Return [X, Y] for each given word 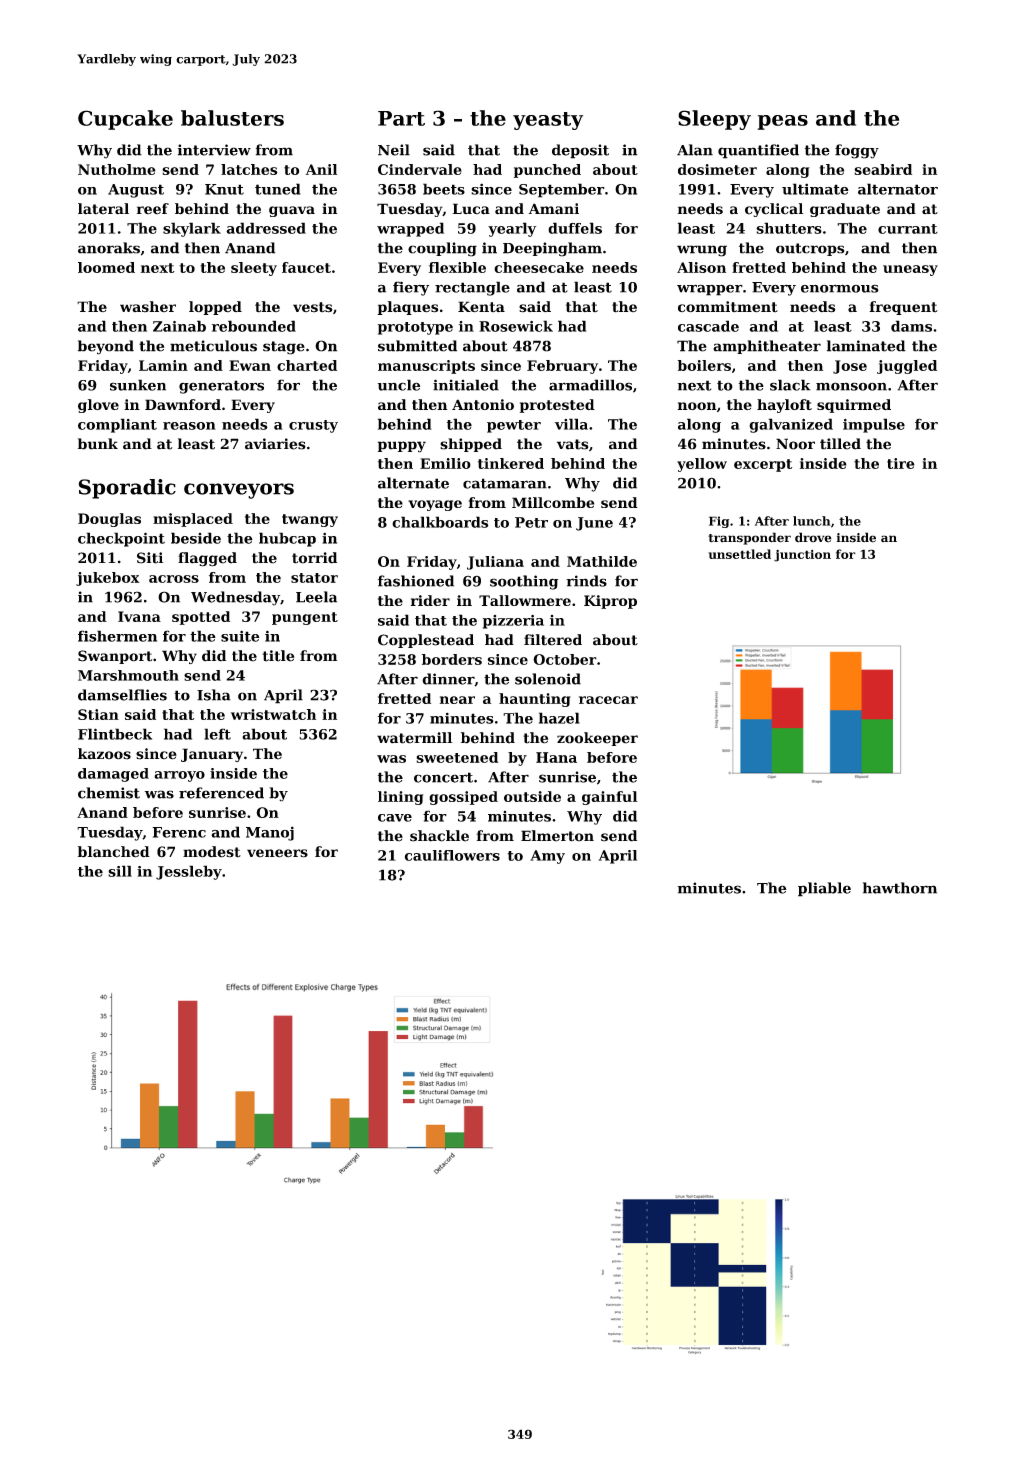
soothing [524, 582]
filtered [553, 640]
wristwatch [273, 714]
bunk [98, 444]
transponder [749, 538]
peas [783, 122]
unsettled [739, 554]
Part [401, 118]
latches [249, 169]
